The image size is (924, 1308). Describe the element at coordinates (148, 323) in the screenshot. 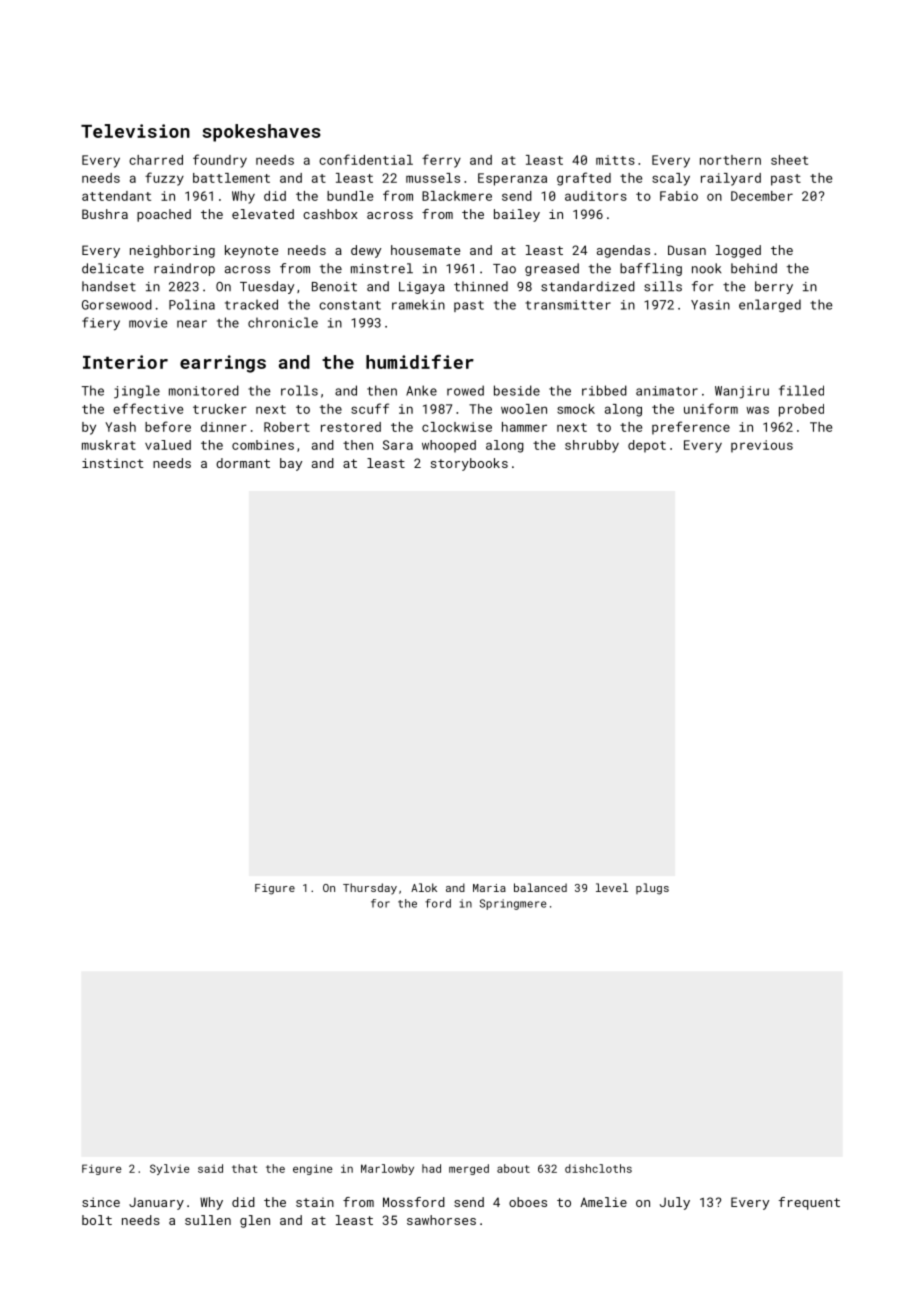

I see `movie` at that location.
